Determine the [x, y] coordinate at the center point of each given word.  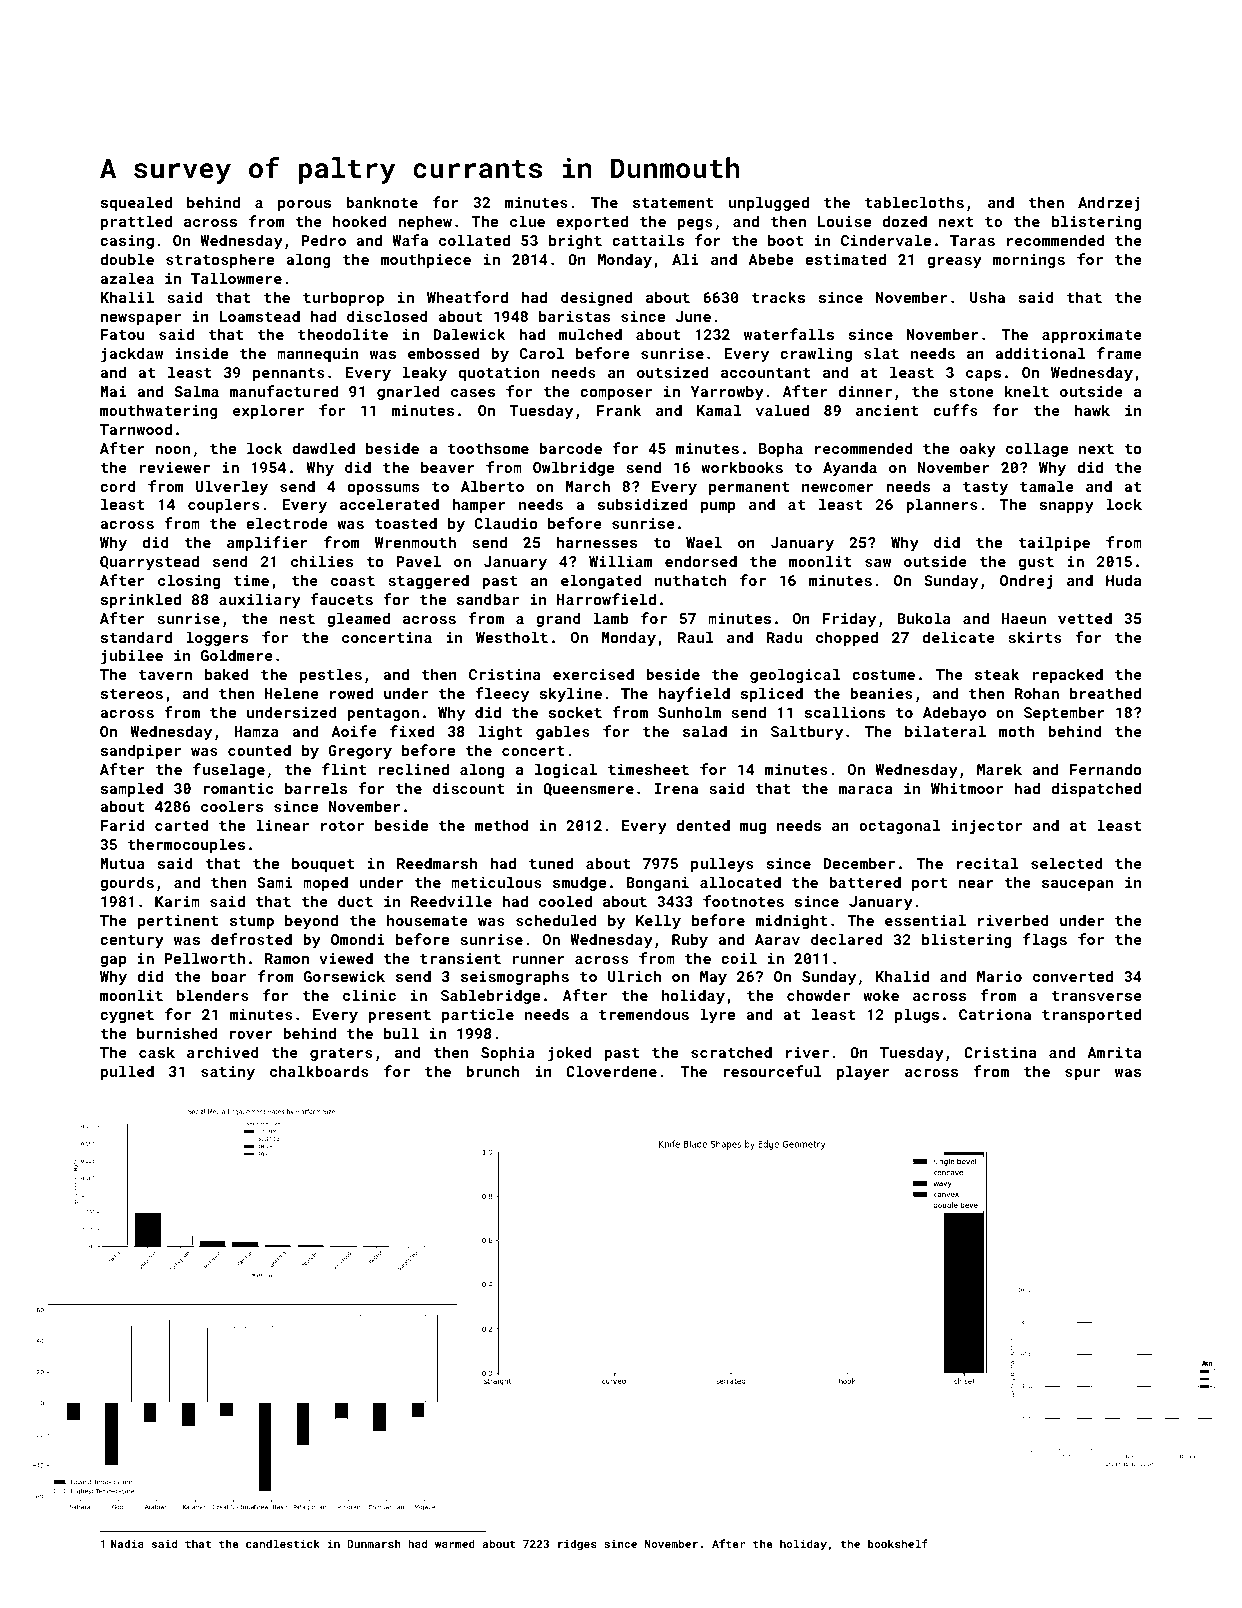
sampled [132, 789]
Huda [1123, 580]
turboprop [343, 298]
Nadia [127, 1543]
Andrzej [1109, 203]
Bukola [924, 618]
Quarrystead [149, 562]
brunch [493, 1071]
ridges [577, 1545]
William [620, 561]
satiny [228, 1073]
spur [1082, 1074]
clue [527, 221]
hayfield [694, 694]
